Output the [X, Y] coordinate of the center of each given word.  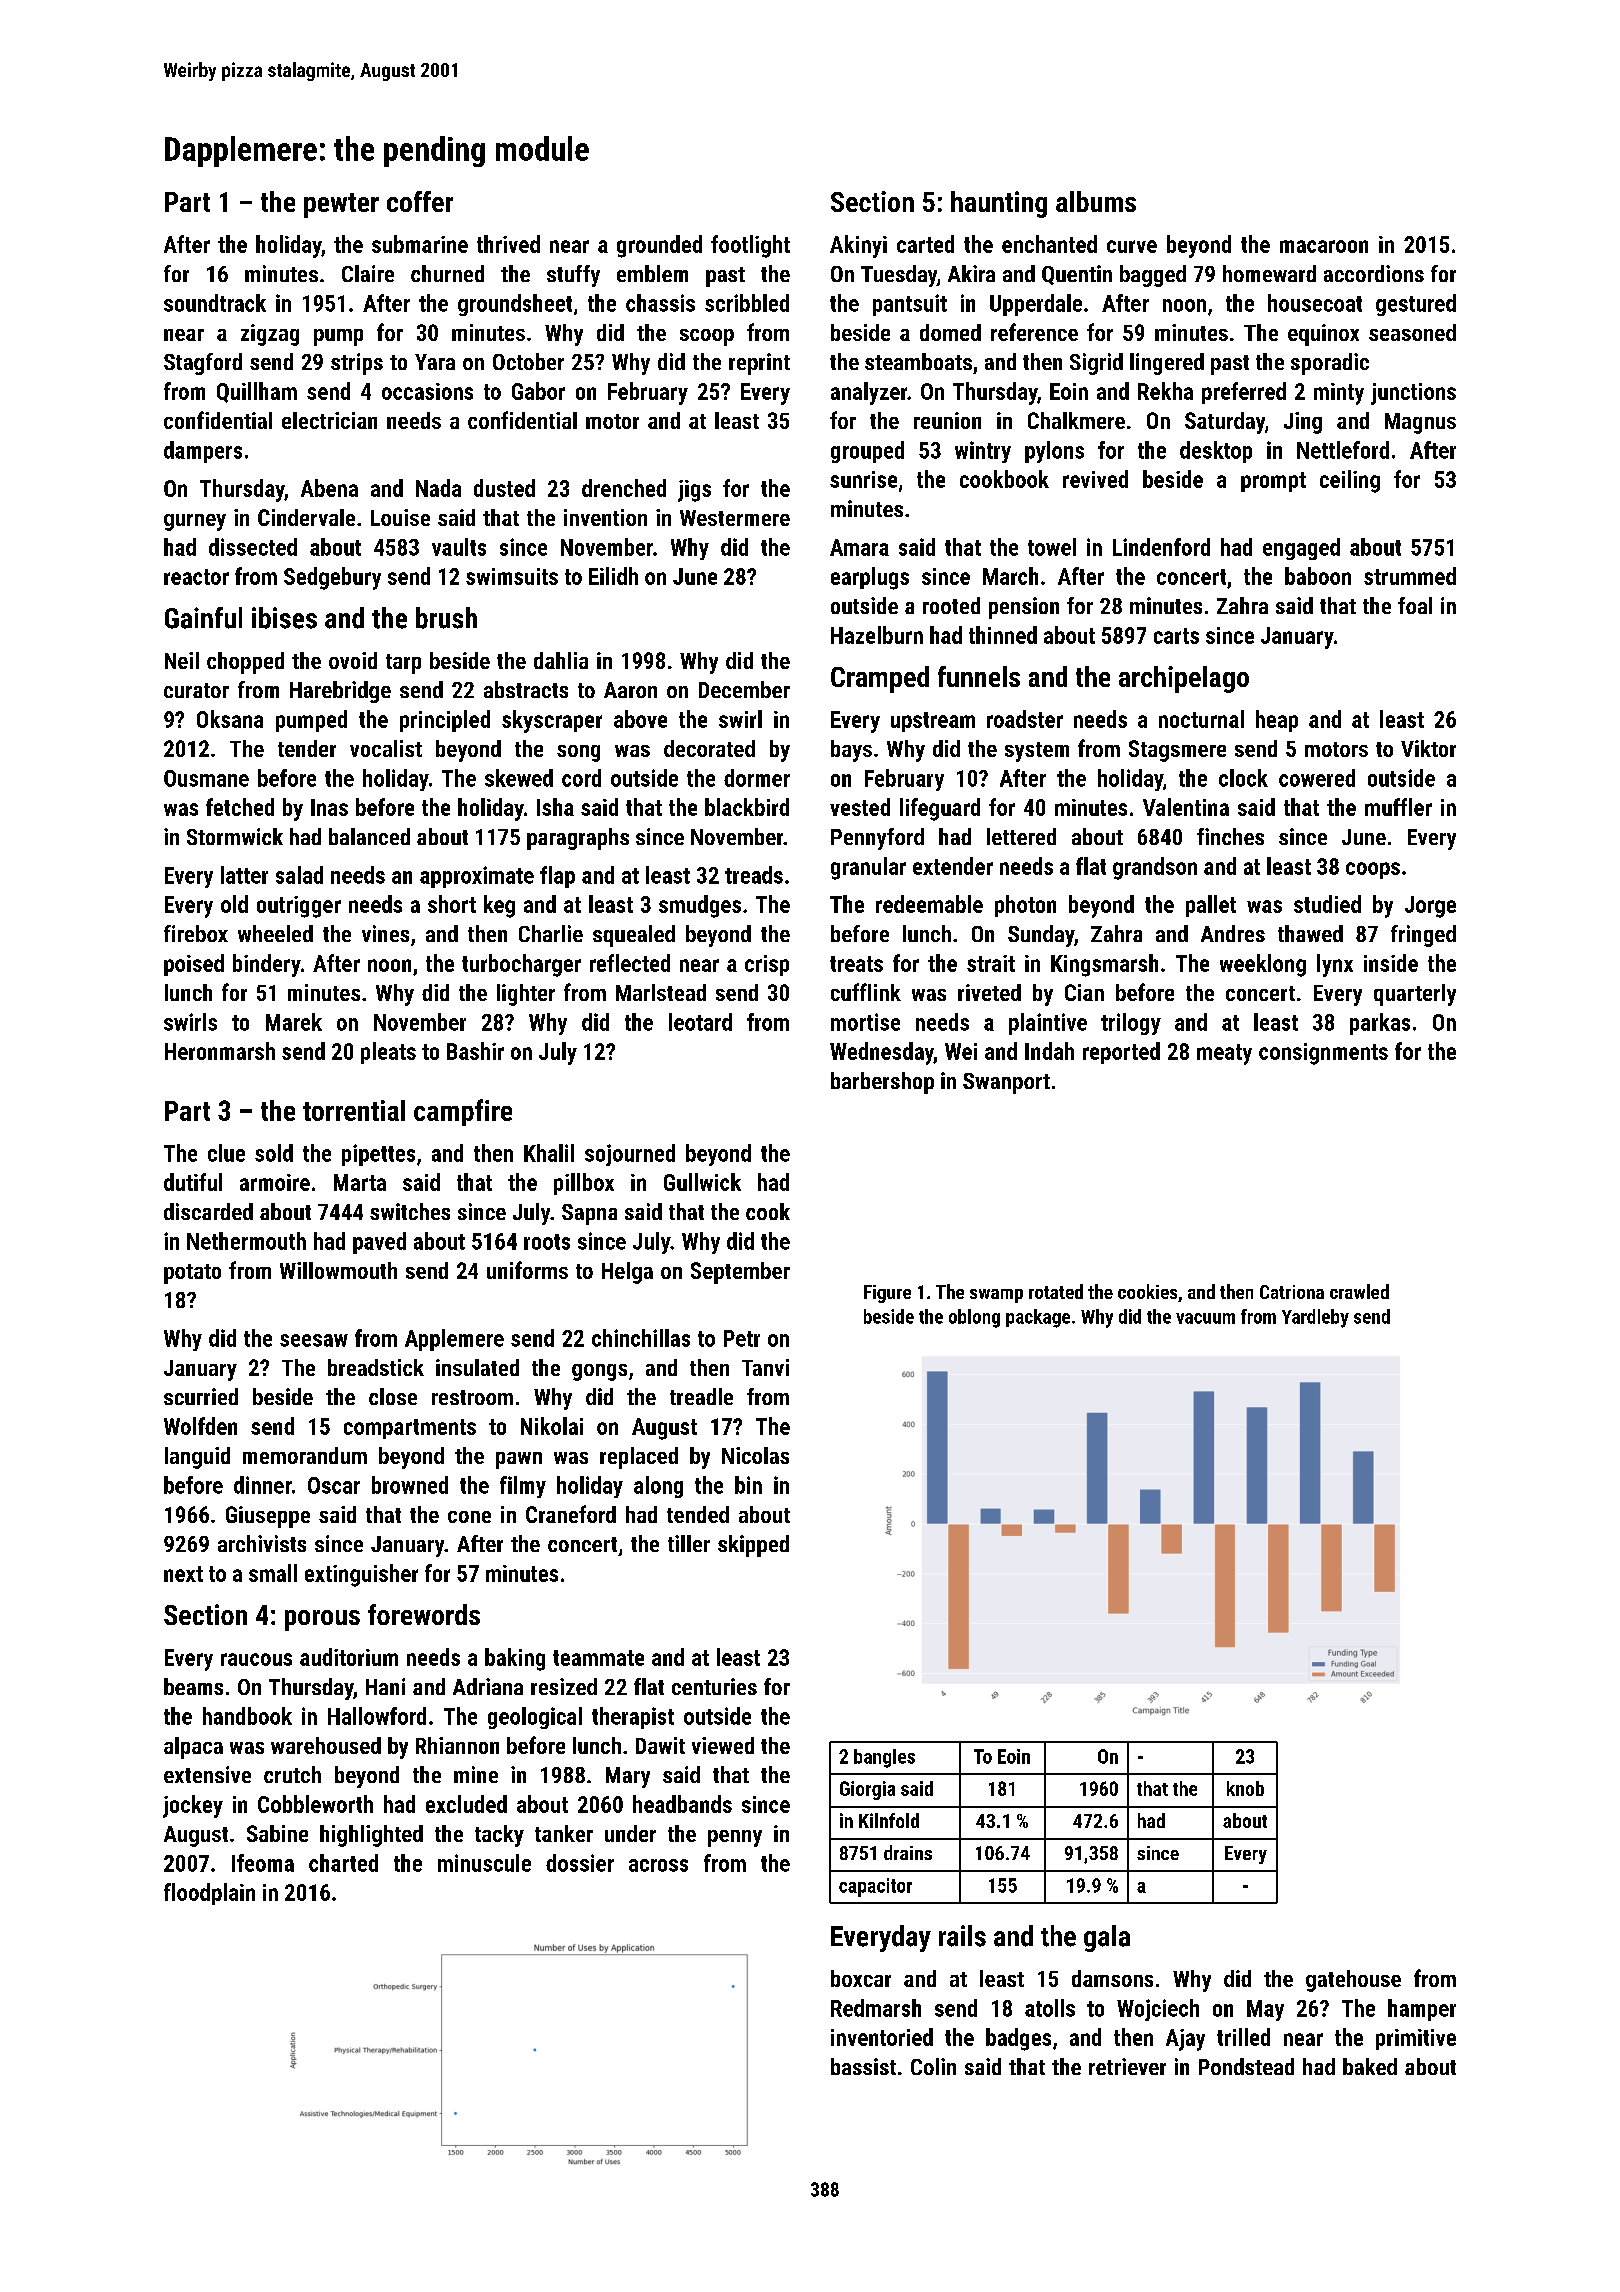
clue [226, 1153]
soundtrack [215, 303]
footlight [750, 246]
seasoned [1412, 332]
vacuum [1205, 1318]
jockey [193, 1806]
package [1038, 1318]
